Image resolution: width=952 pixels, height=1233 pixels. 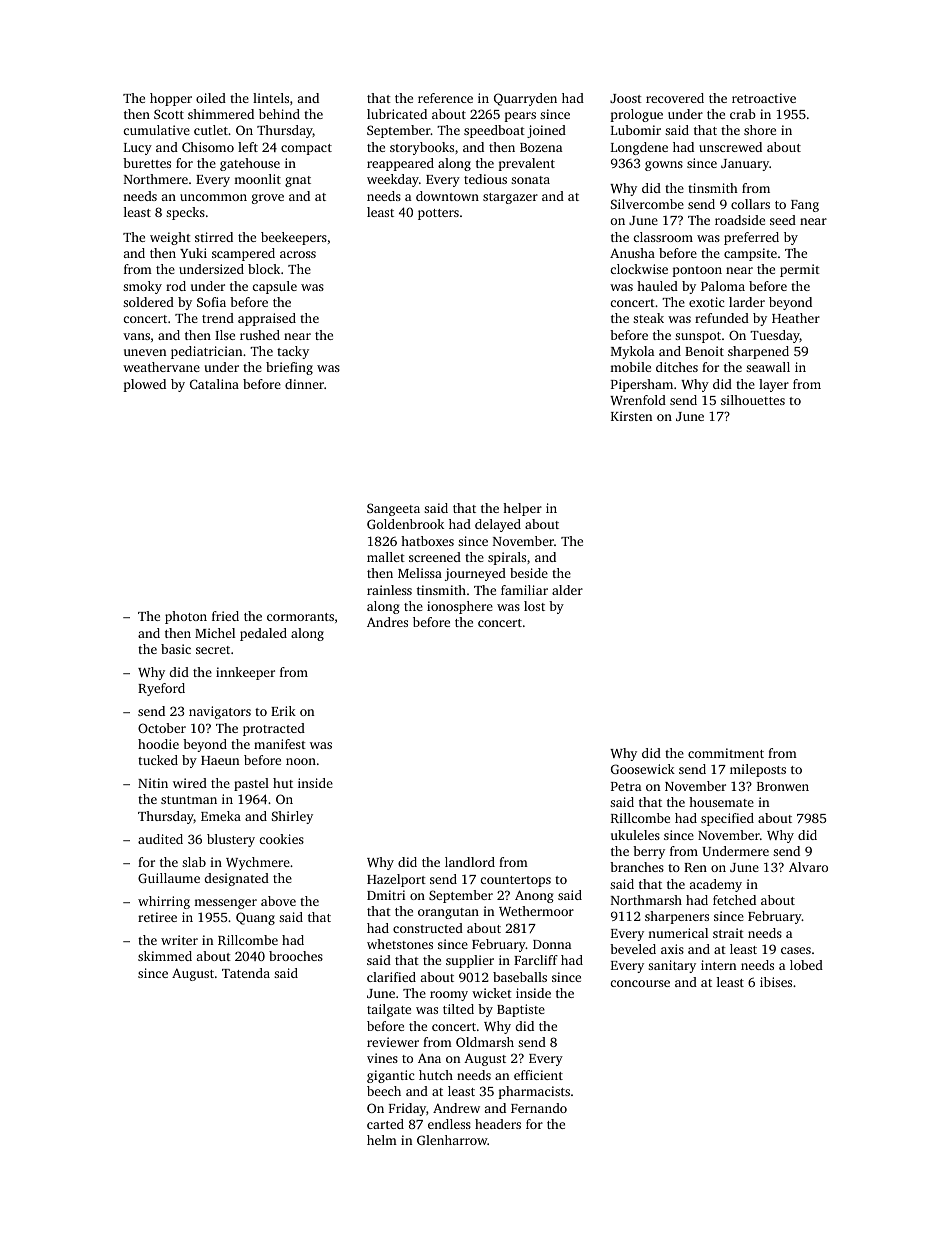 What do you see at coordinates (438, 214) in the page?
I see `potters` at bounding box center [438, 214].
